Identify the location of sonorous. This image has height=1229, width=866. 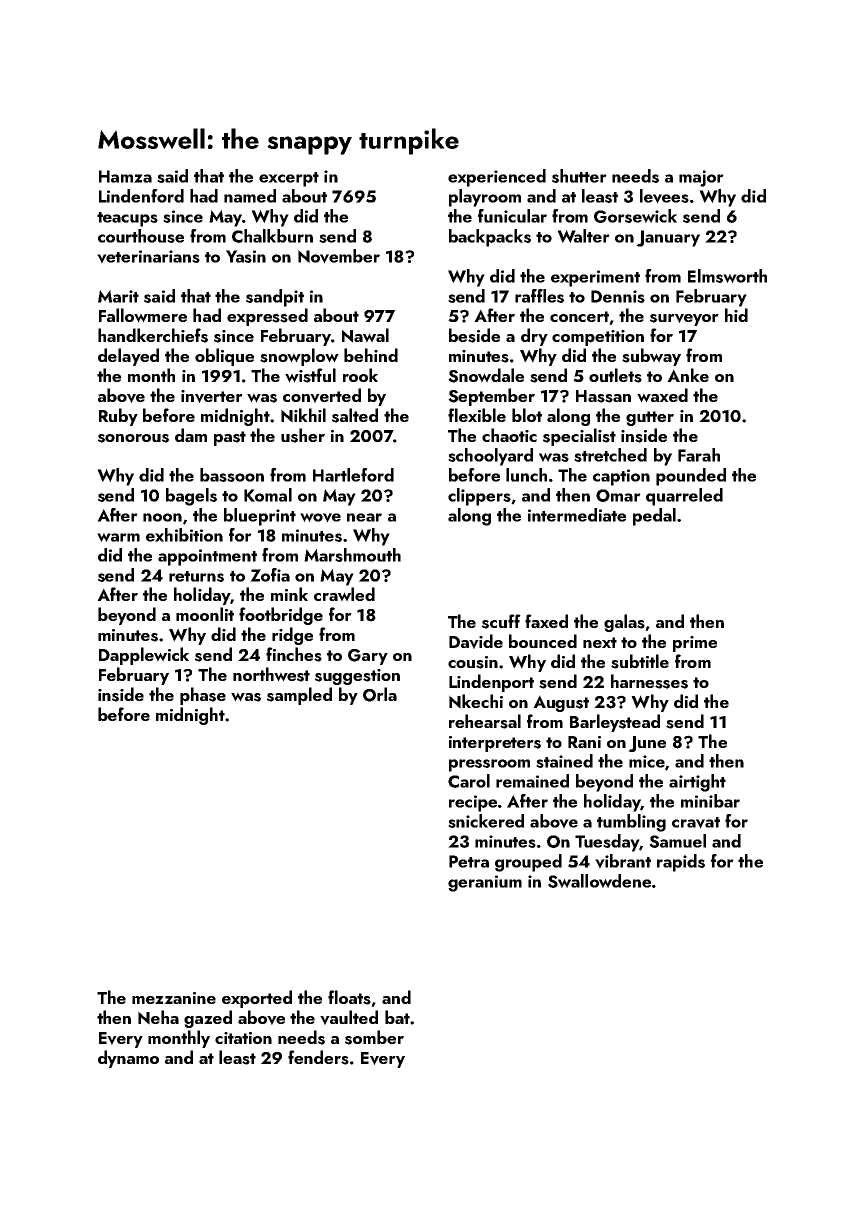
(133, 438).
